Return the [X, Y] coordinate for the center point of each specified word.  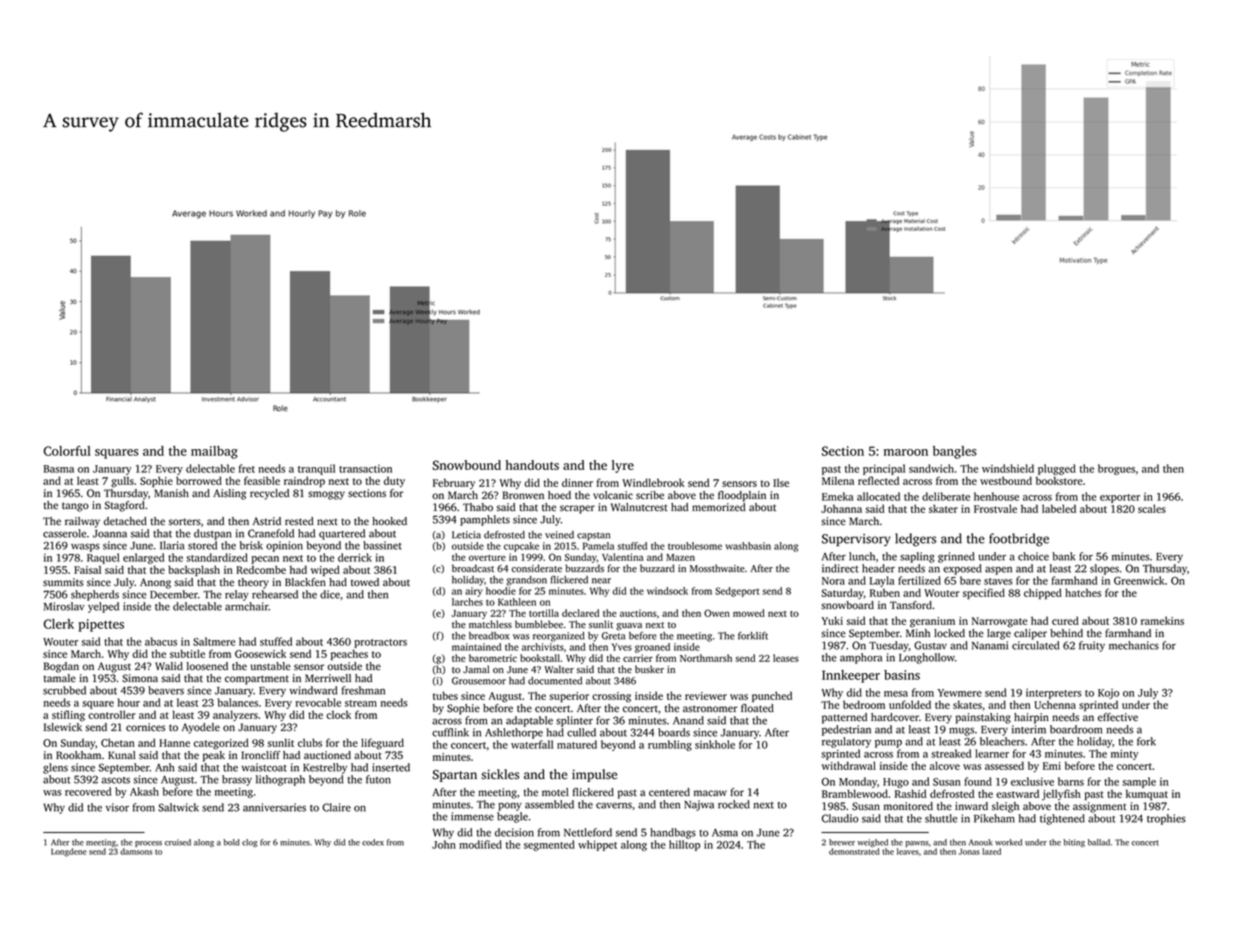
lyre [623, 466]
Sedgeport [737, 592]
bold [232, 842]
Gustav [930, 645]
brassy [237, 780]
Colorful [67, 451]
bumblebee [539, 624]
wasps [85, 547]
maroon [906, 452]
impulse [594, 775]
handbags [673, 833]
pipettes [101, 625]
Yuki [832, 620]
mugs [961, 731]
